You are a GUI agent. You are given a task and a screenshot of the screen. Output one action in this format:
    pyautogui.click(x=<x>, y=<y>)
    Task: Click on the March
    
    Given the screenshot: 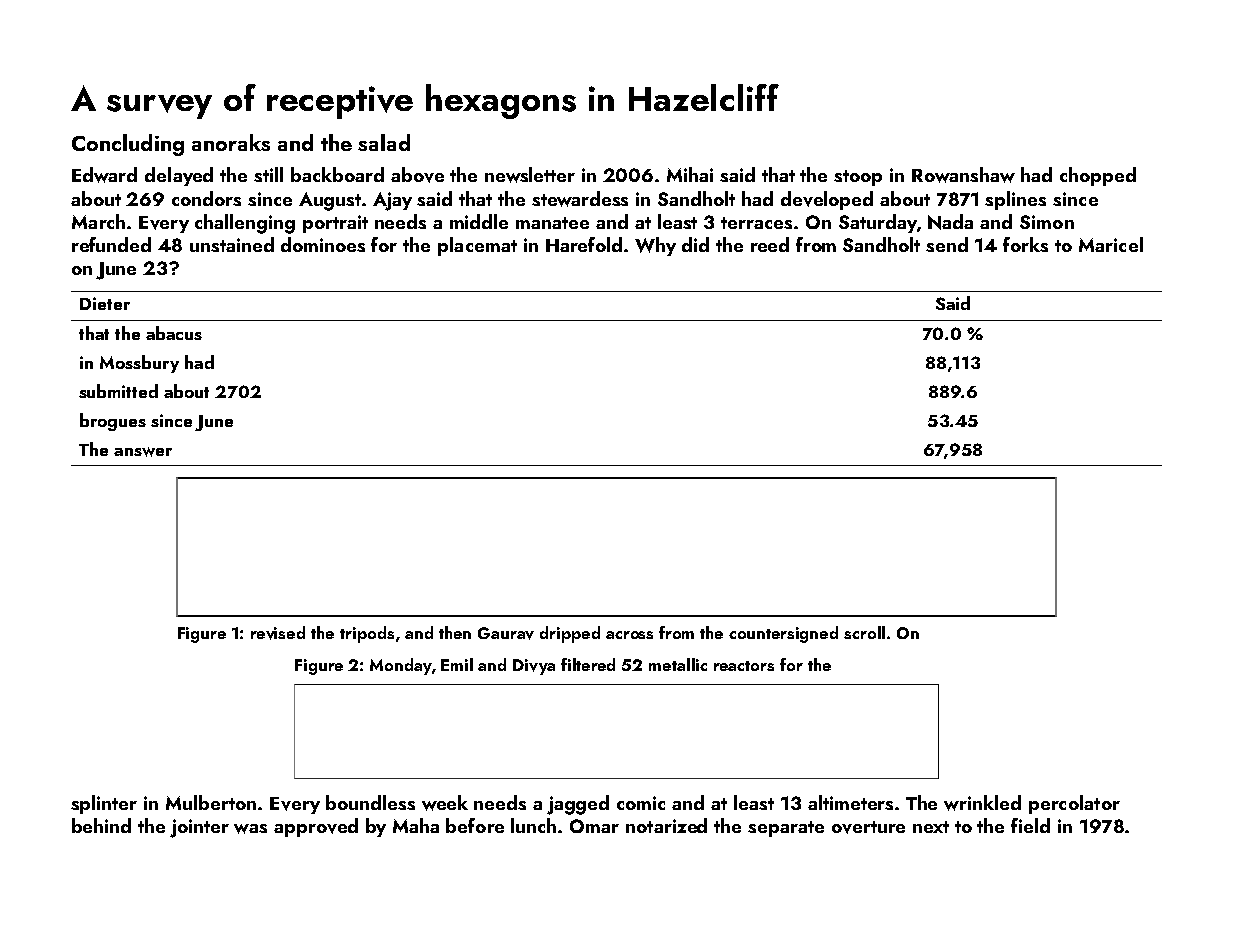 What is the action you would take?
    pyautogui.click(x=98, y=221)
